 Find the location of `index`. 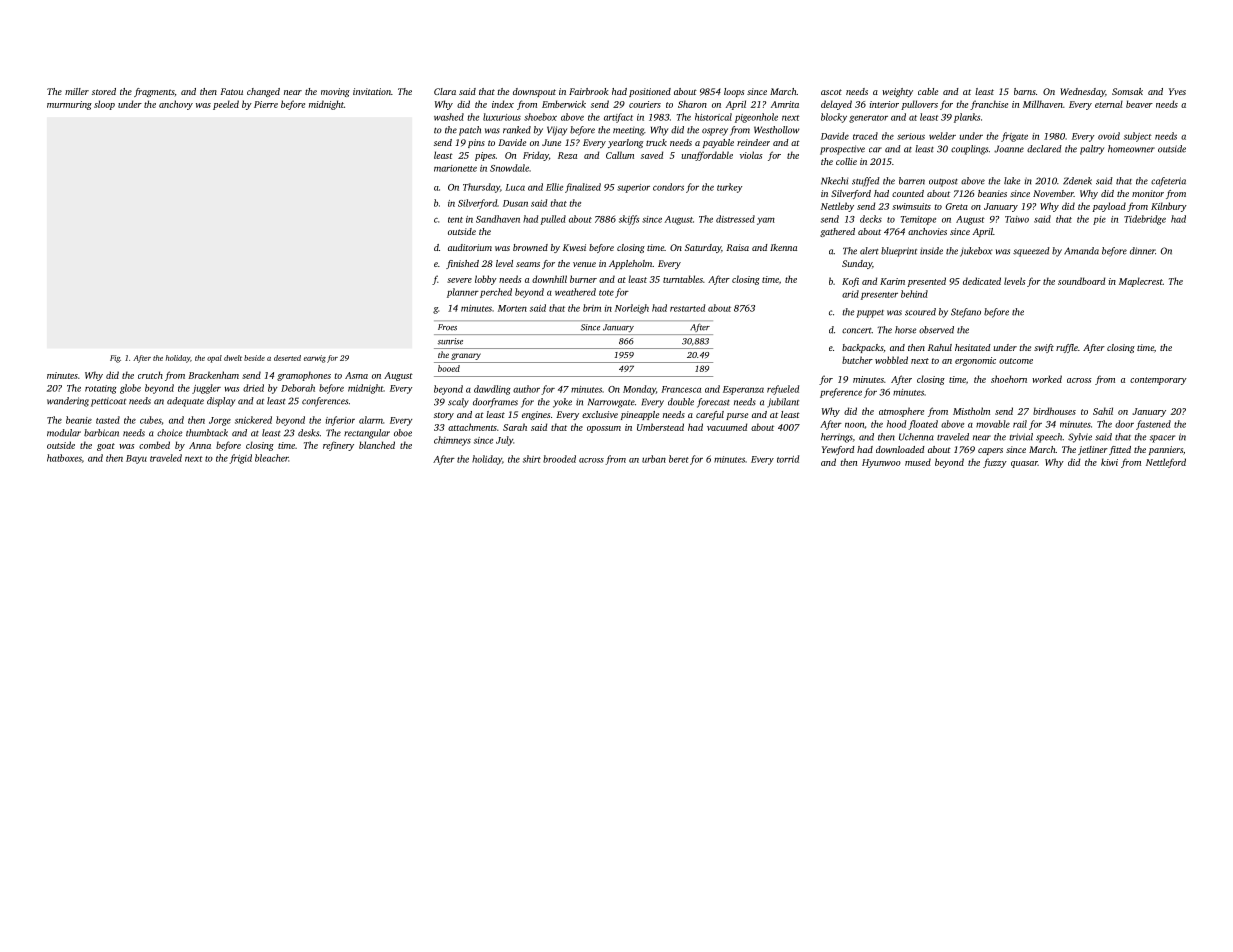

index is located at coordinates (503, 104).
